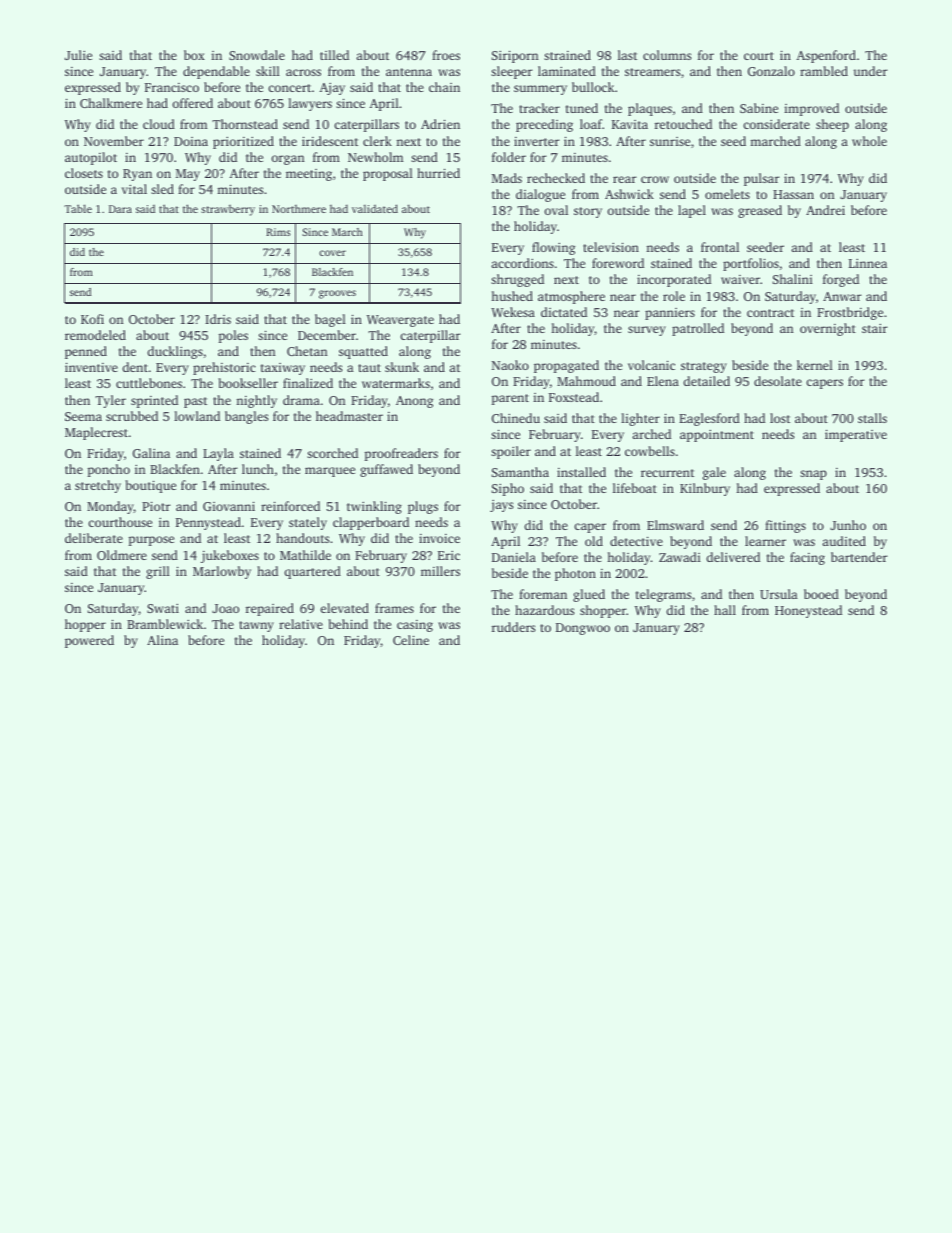 The width and height of the document is (952, 1233). I want to click on validated, so click(375, 208).
